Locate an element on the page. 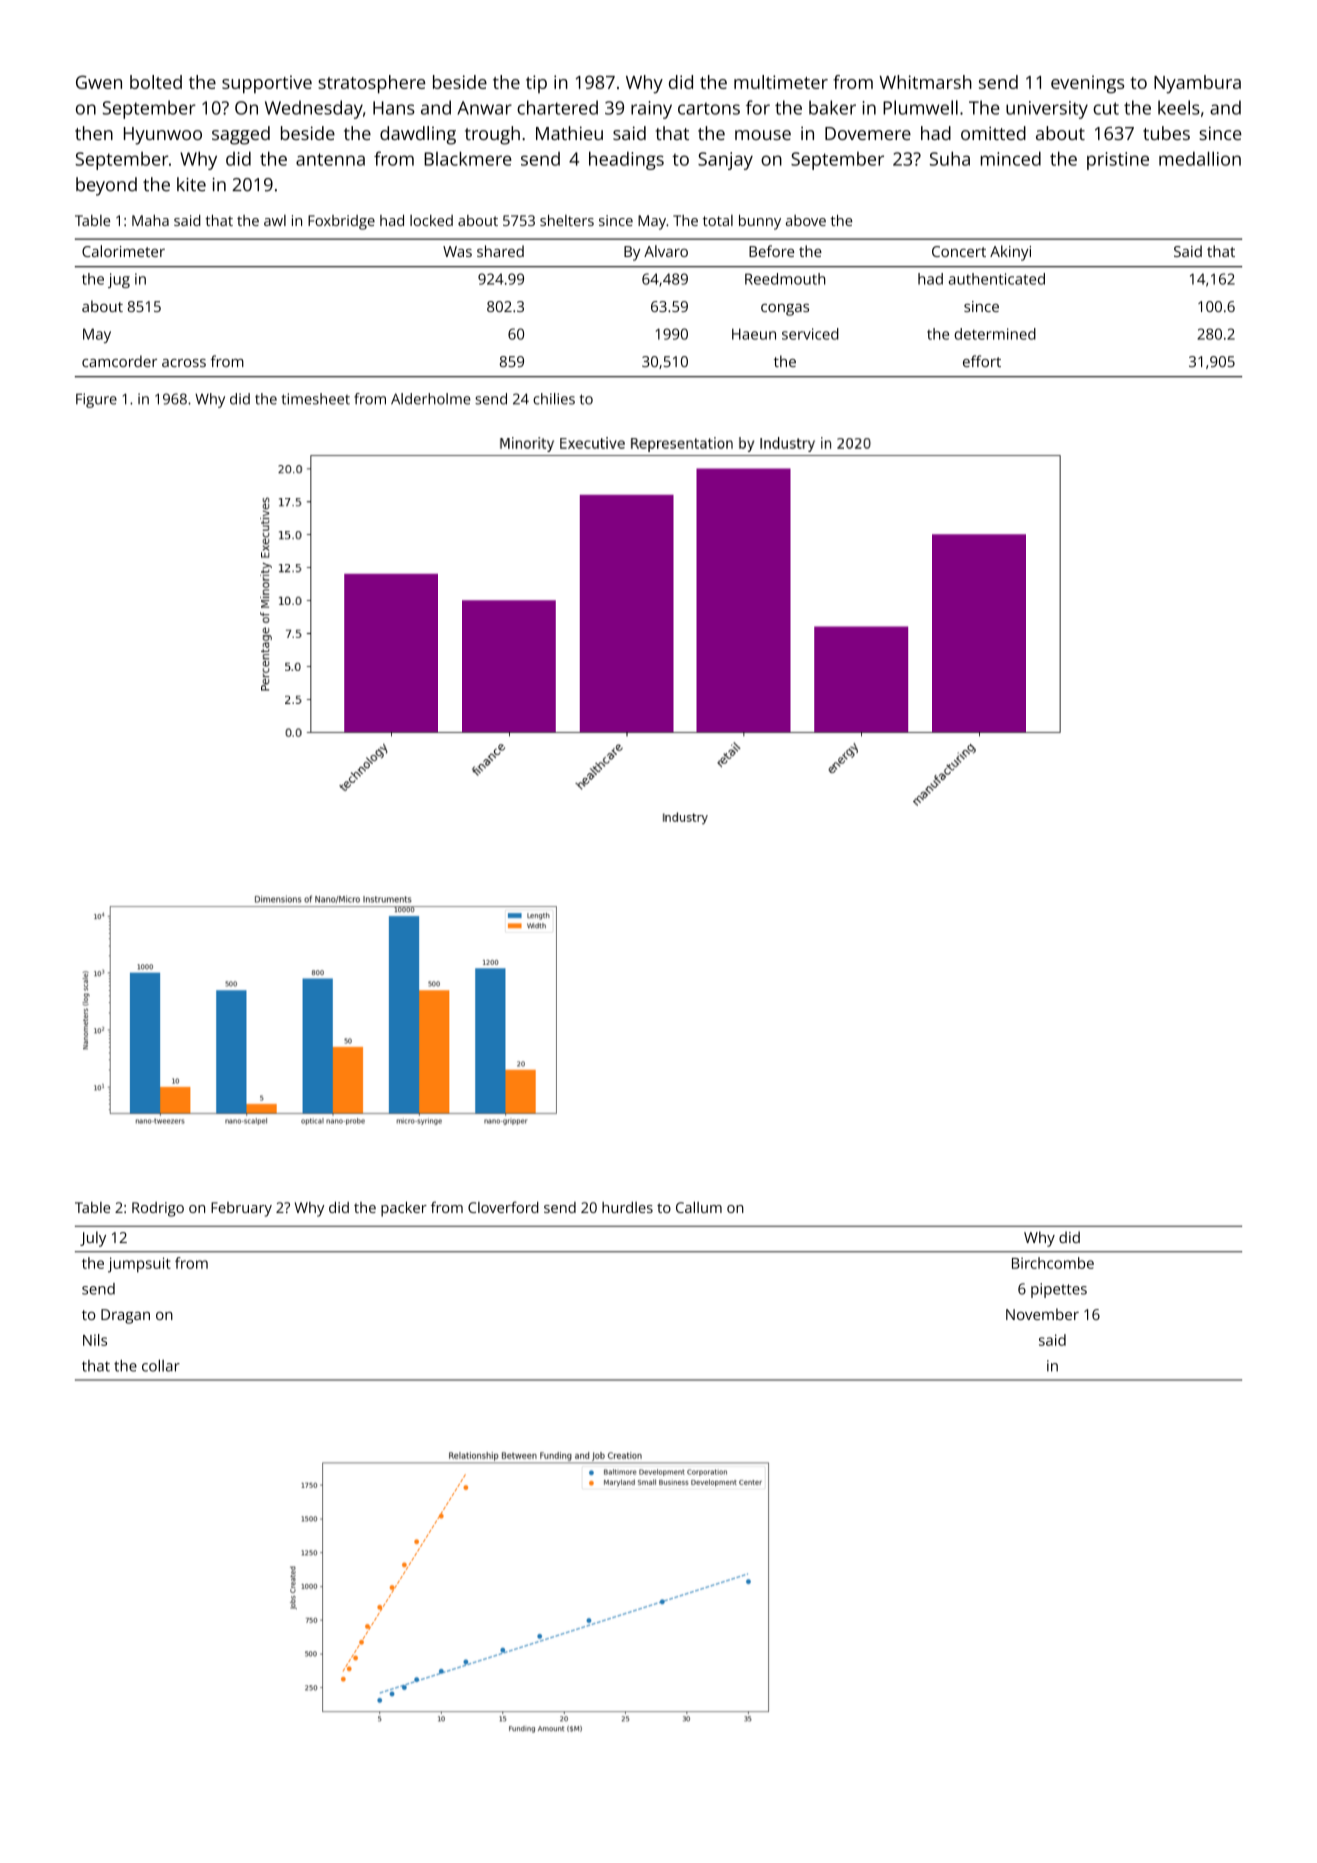  Akinyi is located at coordinates (1010, 253).
